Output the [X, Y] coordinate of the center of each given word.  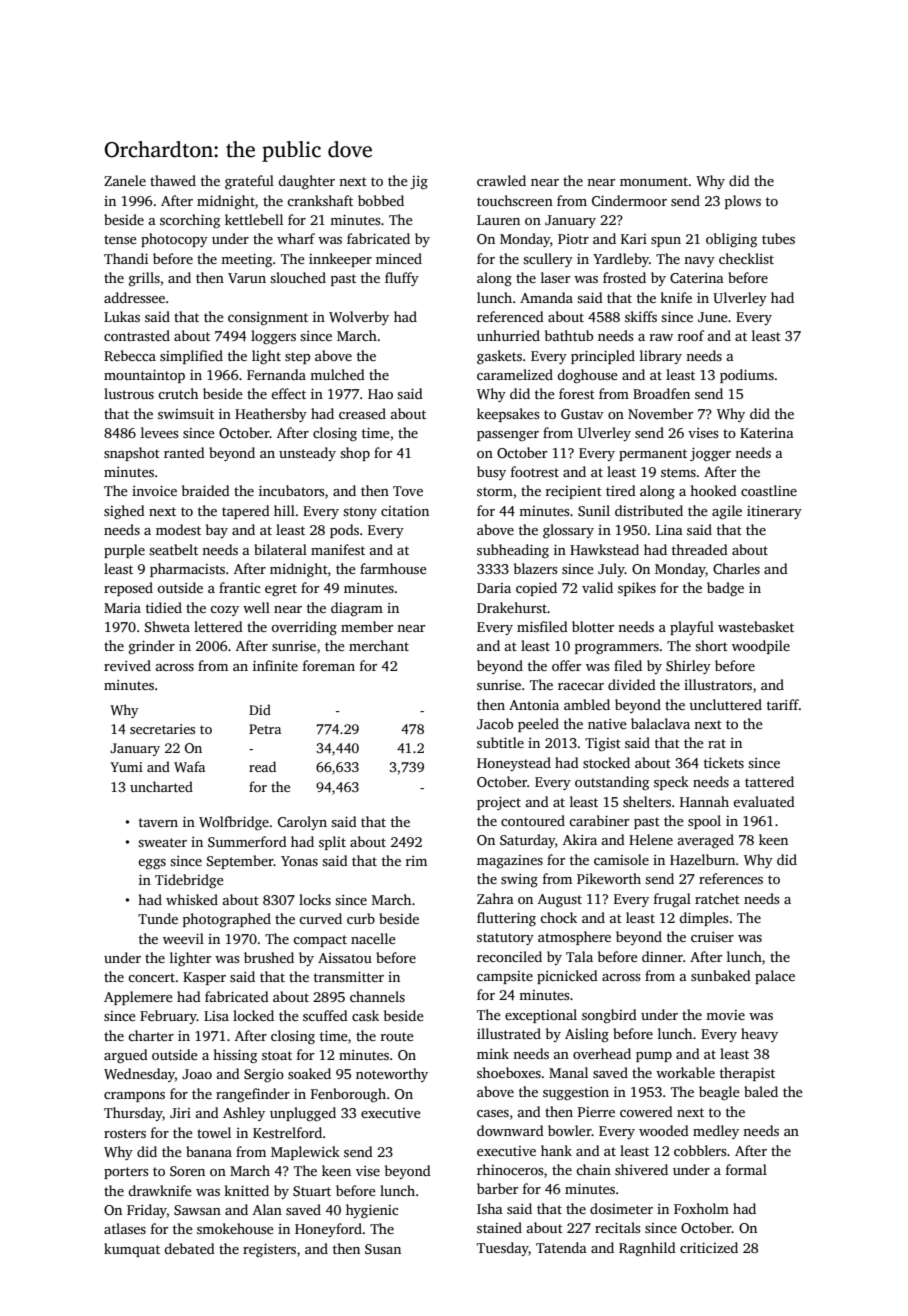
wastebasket [756, 626]
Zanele [125, 180]
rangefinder [253, 1095]
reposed [128, 589]
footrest [535, 471]
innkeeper [340, 260]
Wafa [189, 766]
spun [666, 242]
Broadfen [661, 393]
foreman [329, 665]
